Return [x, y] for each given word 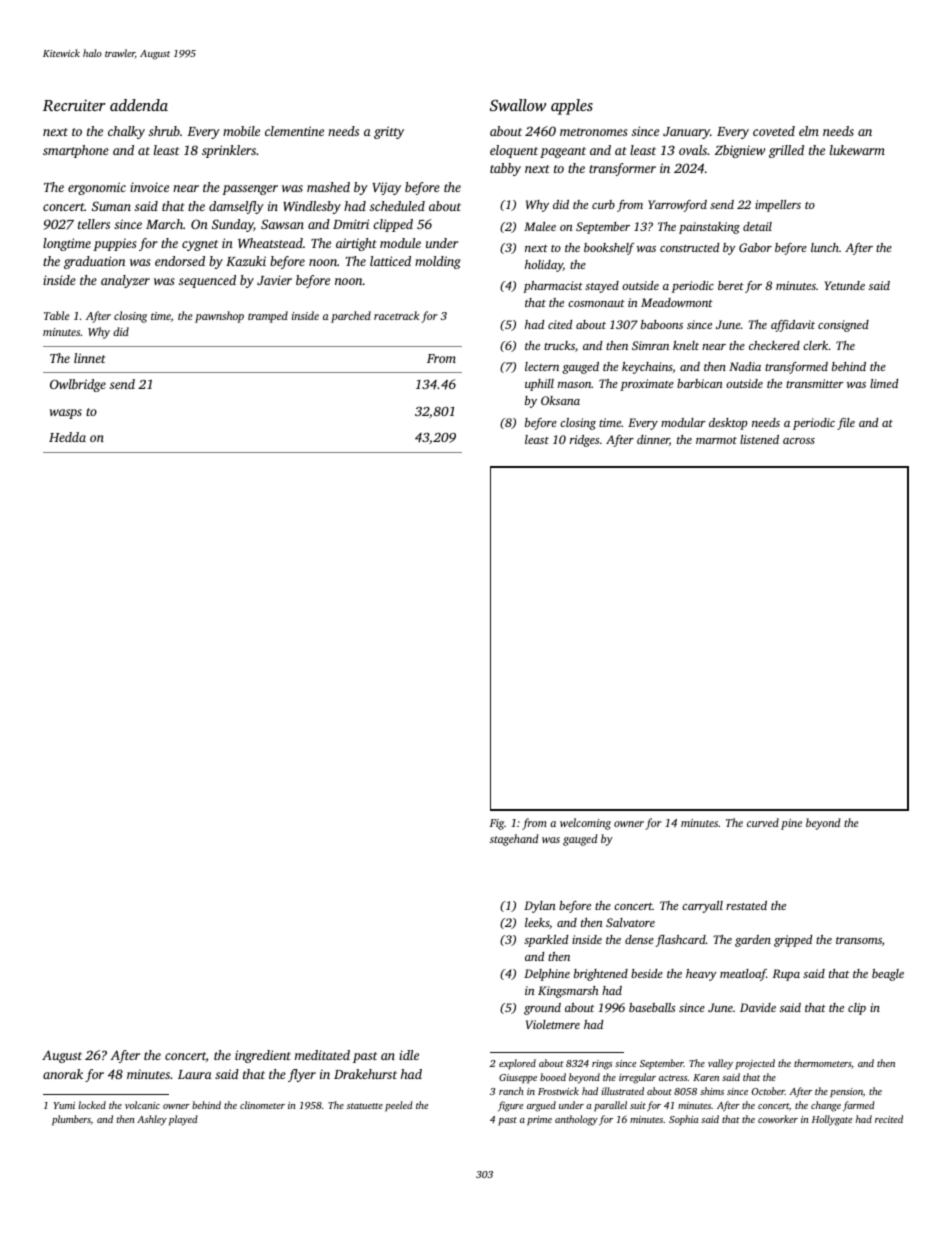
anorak [63, 1074]
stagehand [514, 840]
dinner [653, 440]
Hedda [67, 437]
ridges [584, 441]
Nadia [745, 366]
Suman [111, 206]
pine [791, 824]
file [846, 424]
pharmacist [553, 287]
